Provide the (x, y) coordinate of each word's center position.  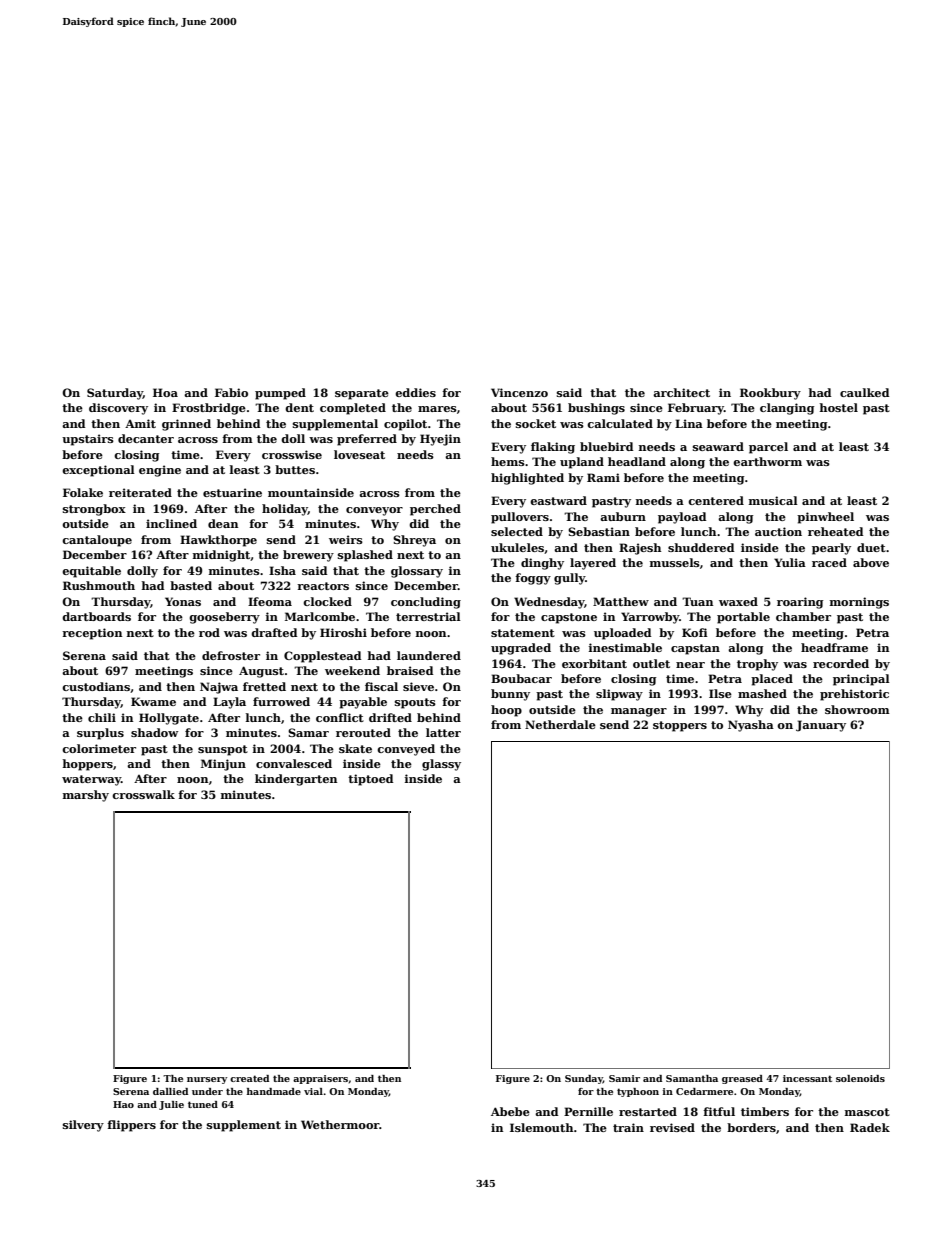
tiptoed (371, 780)
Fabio (231, 392)
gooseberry (224, 618)
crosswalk (143, 794)
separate (362, 394)
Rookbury (770, 394)
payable (363, 703)
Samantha (692, 1078)
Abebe (510, 1111)
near (690, 665)
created (249, 1078)
